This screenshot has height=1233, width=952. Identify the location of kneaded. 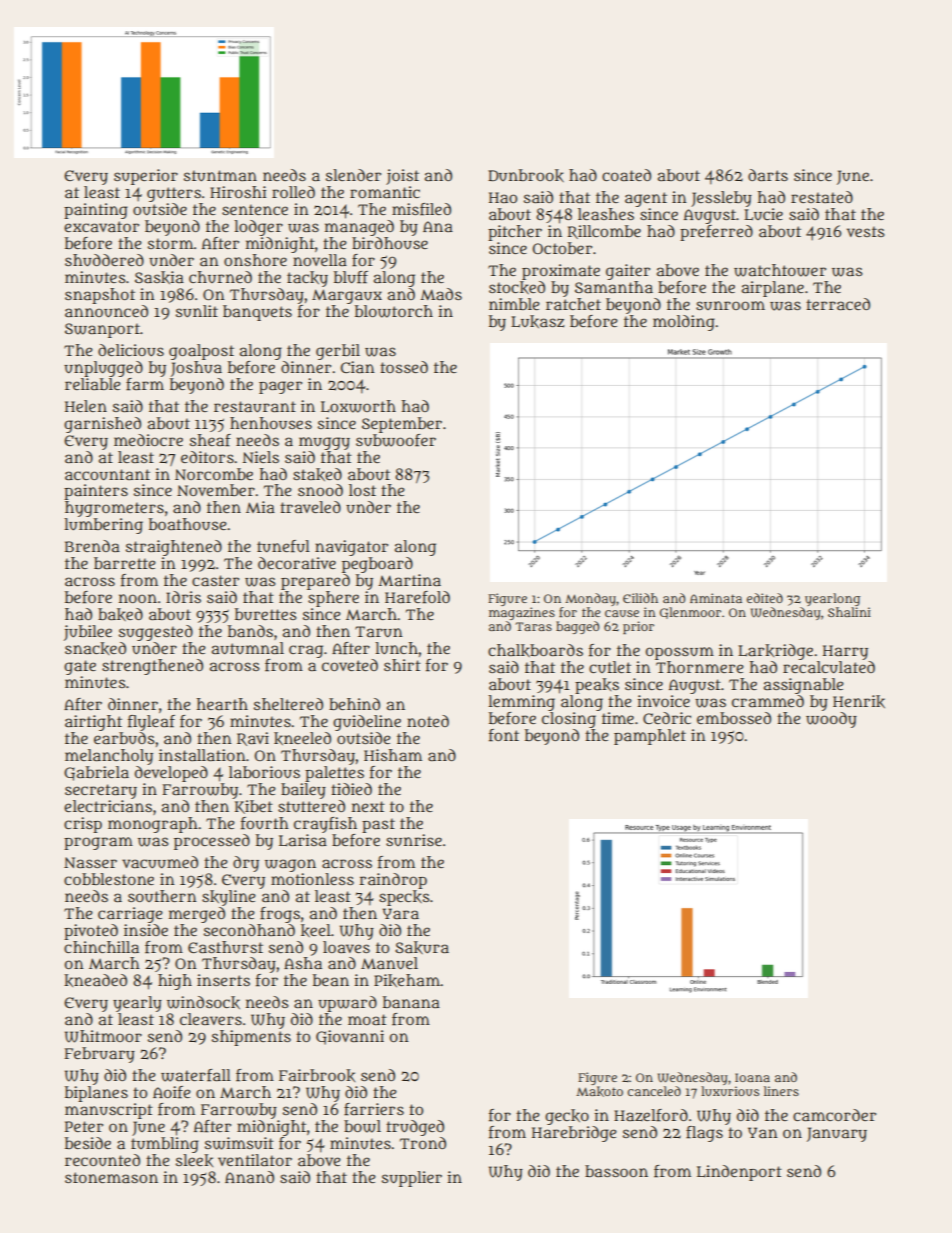
(95, 980).
